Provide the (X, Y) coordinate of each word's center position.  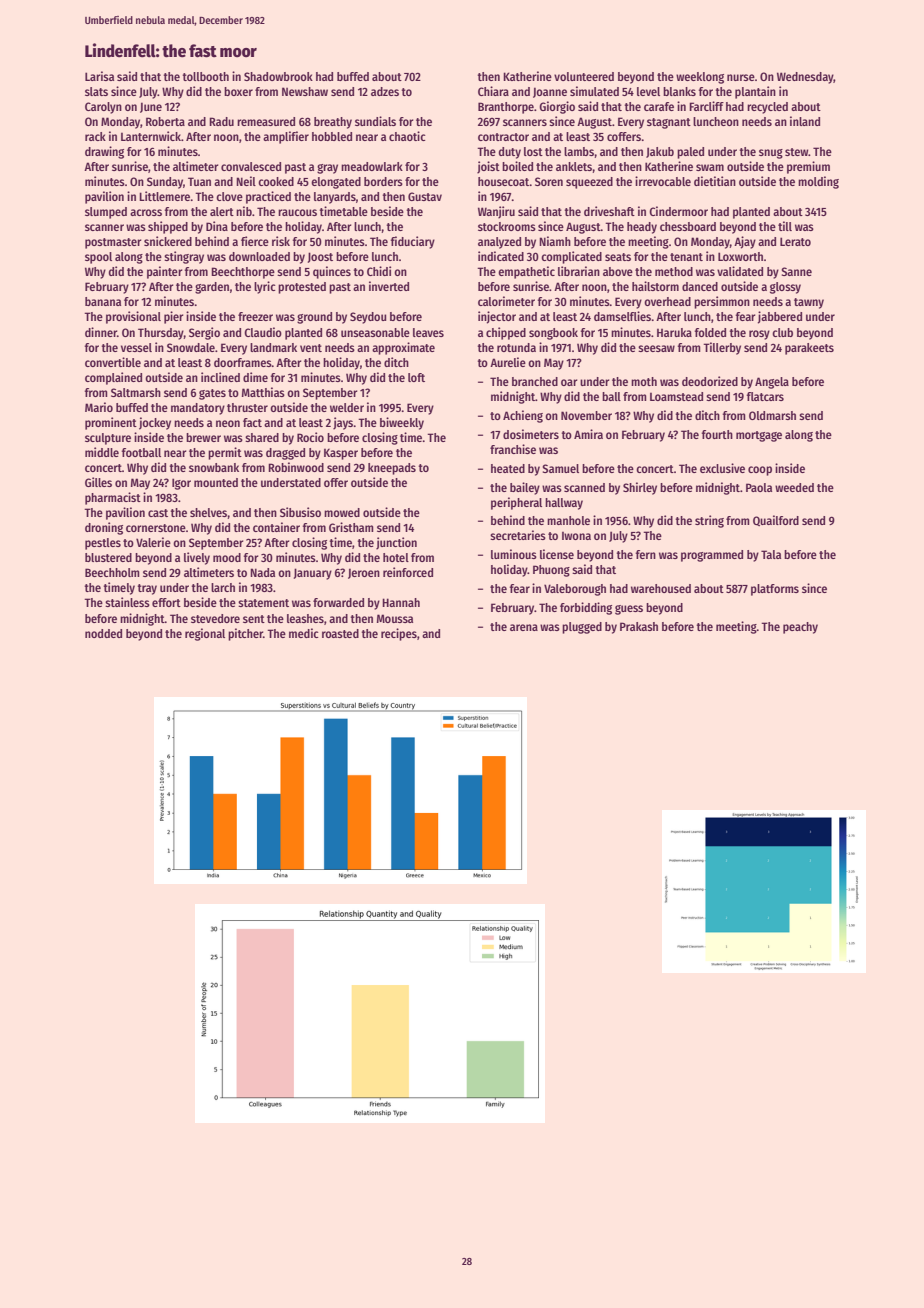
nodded (103, 633)
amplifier (286, 137)
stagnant (669, 123)
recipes (399, 634)
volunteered (584, 76)
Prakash (639, 626)
